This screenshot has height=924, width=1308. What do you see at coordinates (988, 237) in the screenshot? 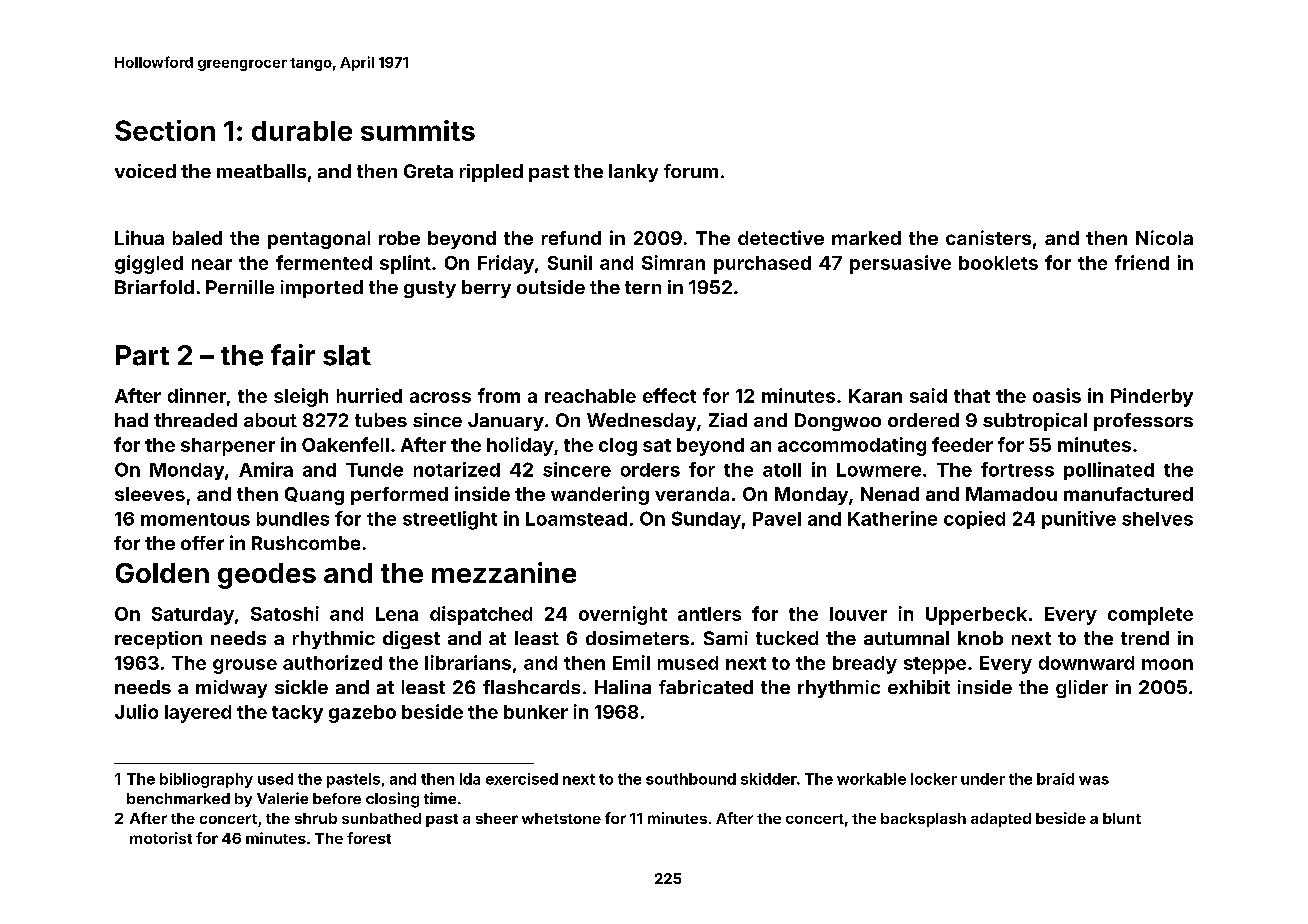
I see `canisters` at bounding box center [988, 237].
